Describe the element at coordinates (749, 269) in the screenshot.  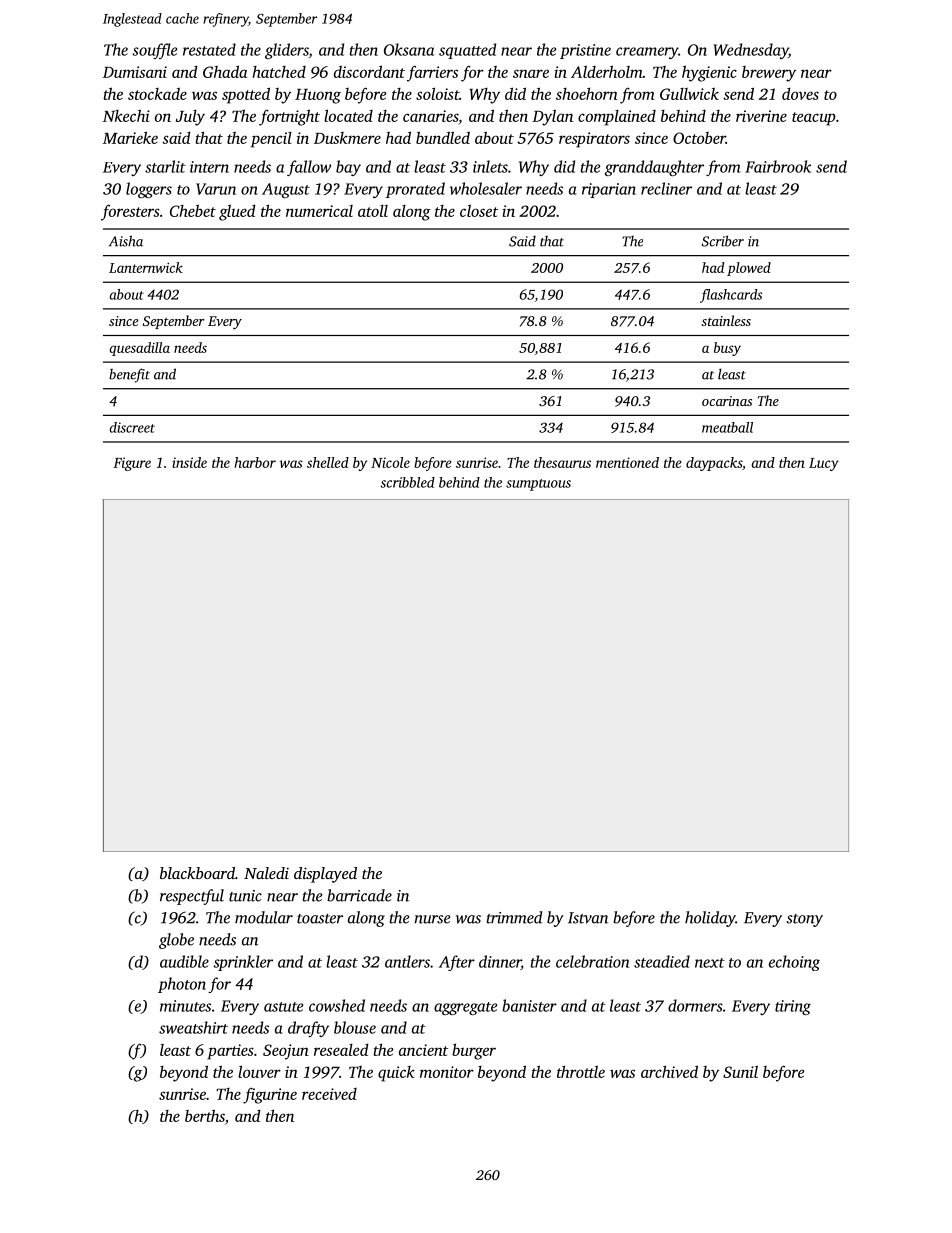
I see `plowed` at that location.
